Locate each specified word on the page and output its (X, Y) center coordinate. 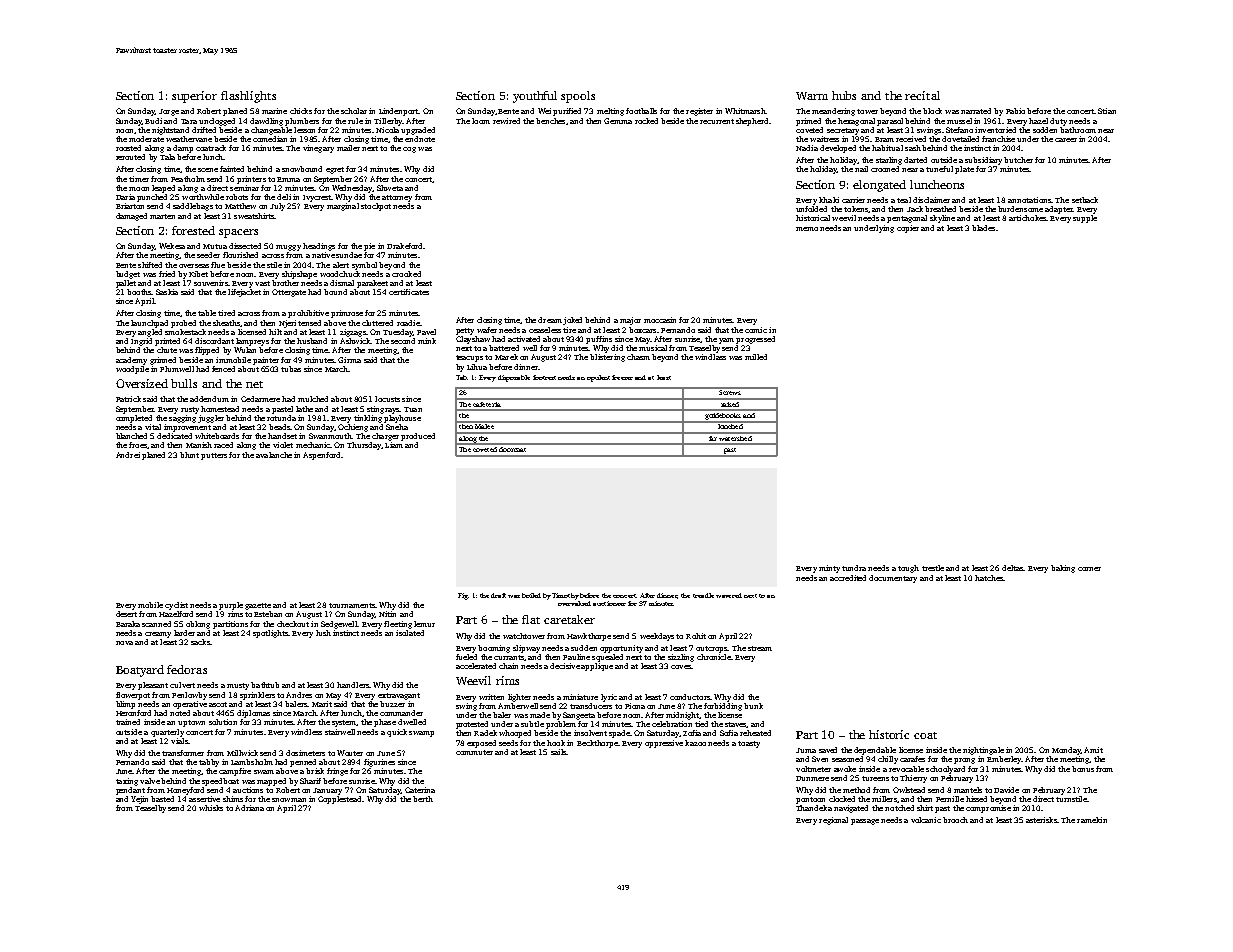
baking (1063, 569)
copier (908, 229)
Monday (1066, 751)
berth (423, 799)
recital (922, 95)
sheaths (226, 323)
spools (578, 97)
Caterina (420, 790)
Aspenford (321, 456)
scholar (354, 111)
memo (807, 229)
